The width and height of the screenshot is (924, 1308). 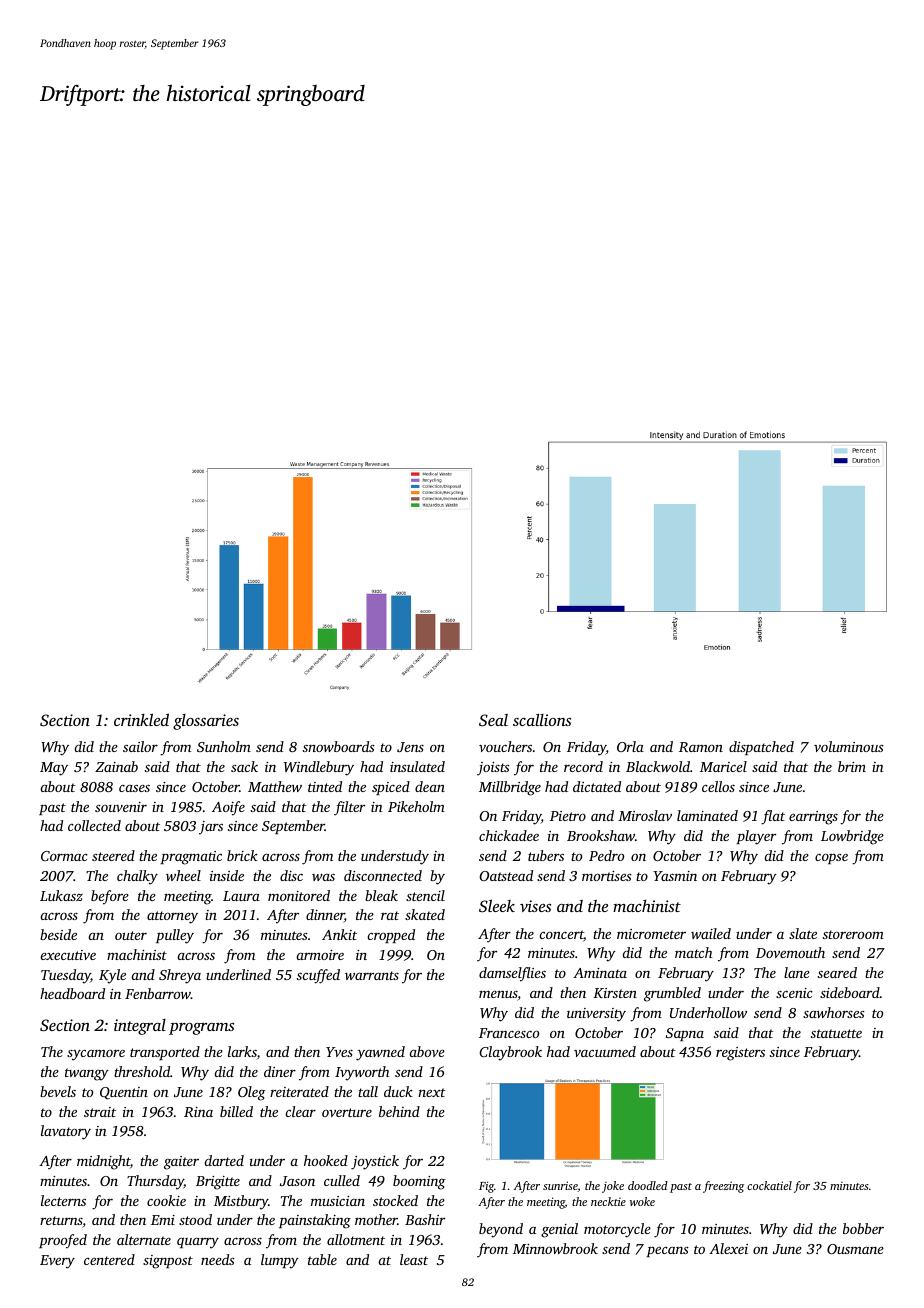 I want to click on sideboard, so click(x=850, y=992).
